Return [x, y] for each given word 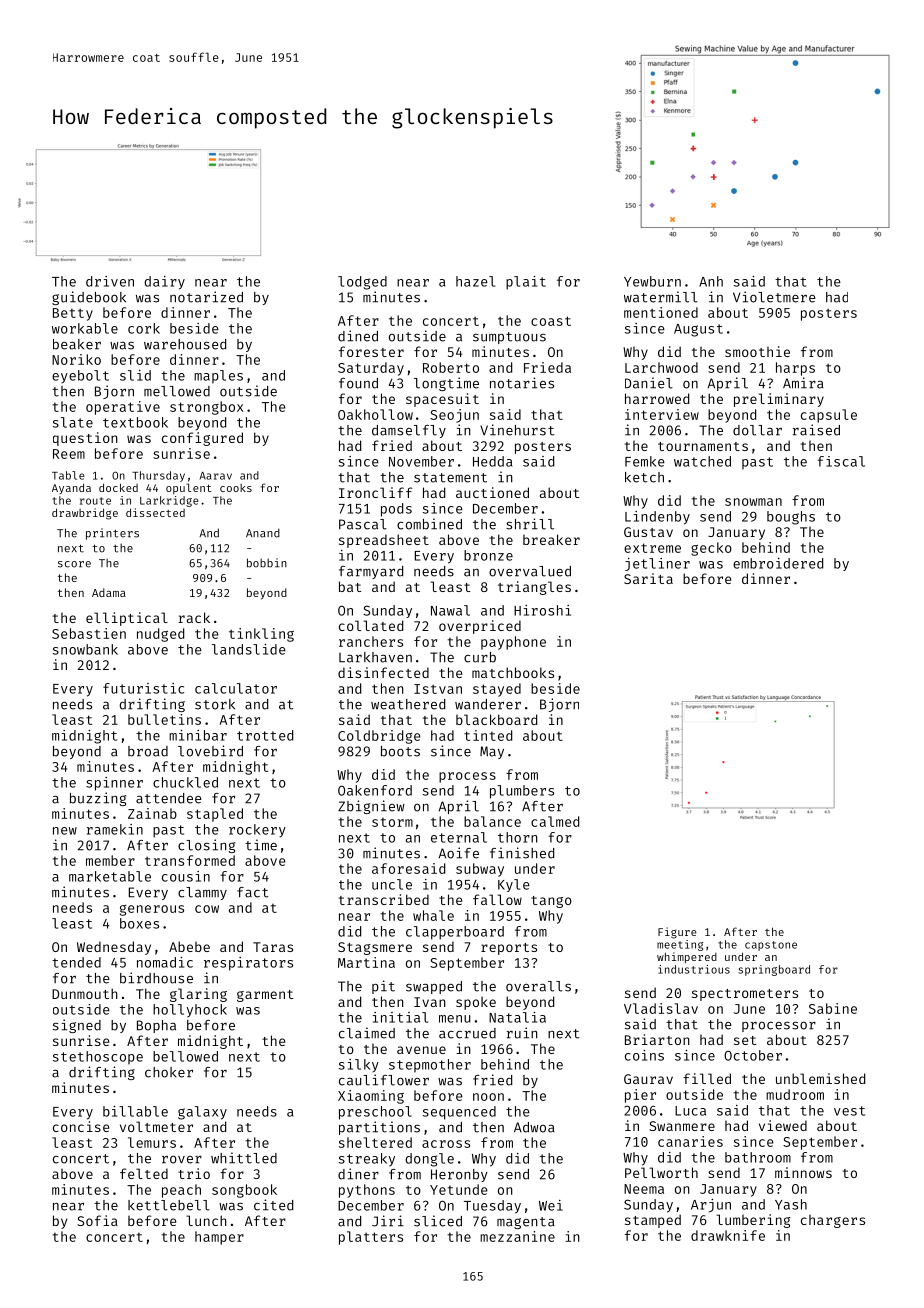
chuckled [185, 782]
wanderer [488, 704]
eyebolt [80, 377]
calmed [555, 821]
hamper [219, 1238]
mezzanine [517, 1236]
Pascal [363, 524]
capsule [829, 416]
